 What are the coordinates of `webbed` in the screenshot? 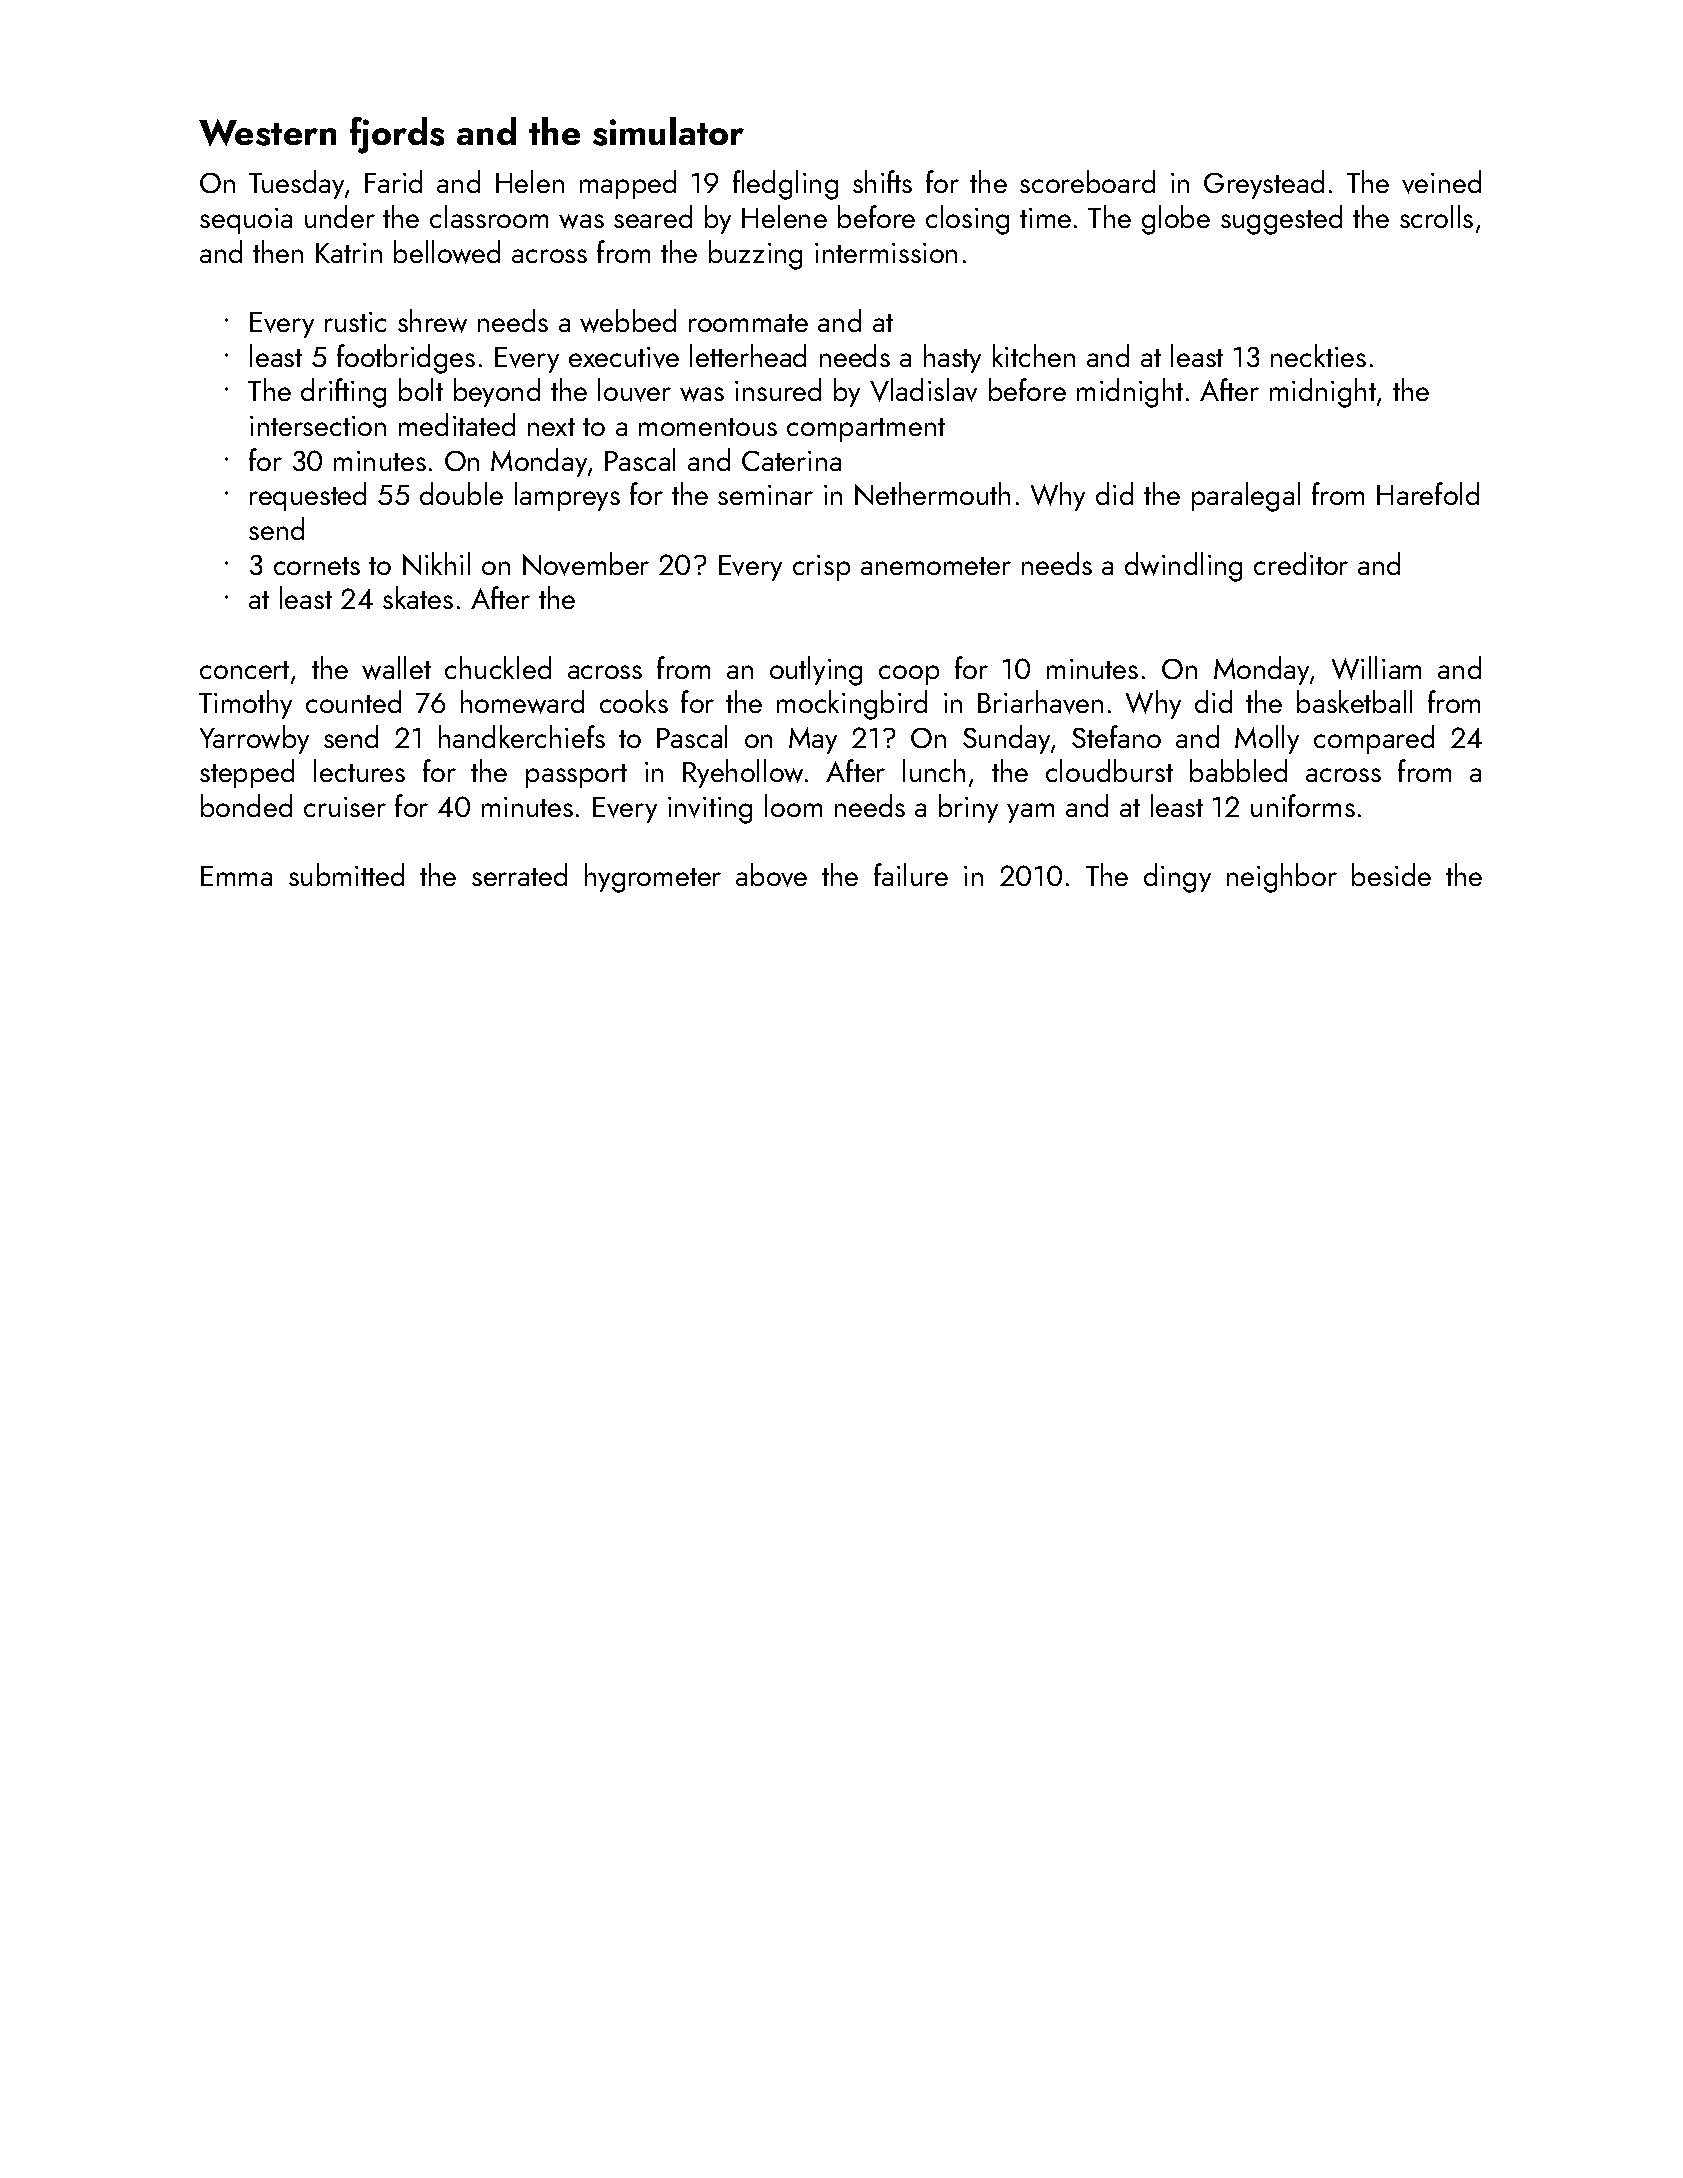 It's located at (628, 321).
